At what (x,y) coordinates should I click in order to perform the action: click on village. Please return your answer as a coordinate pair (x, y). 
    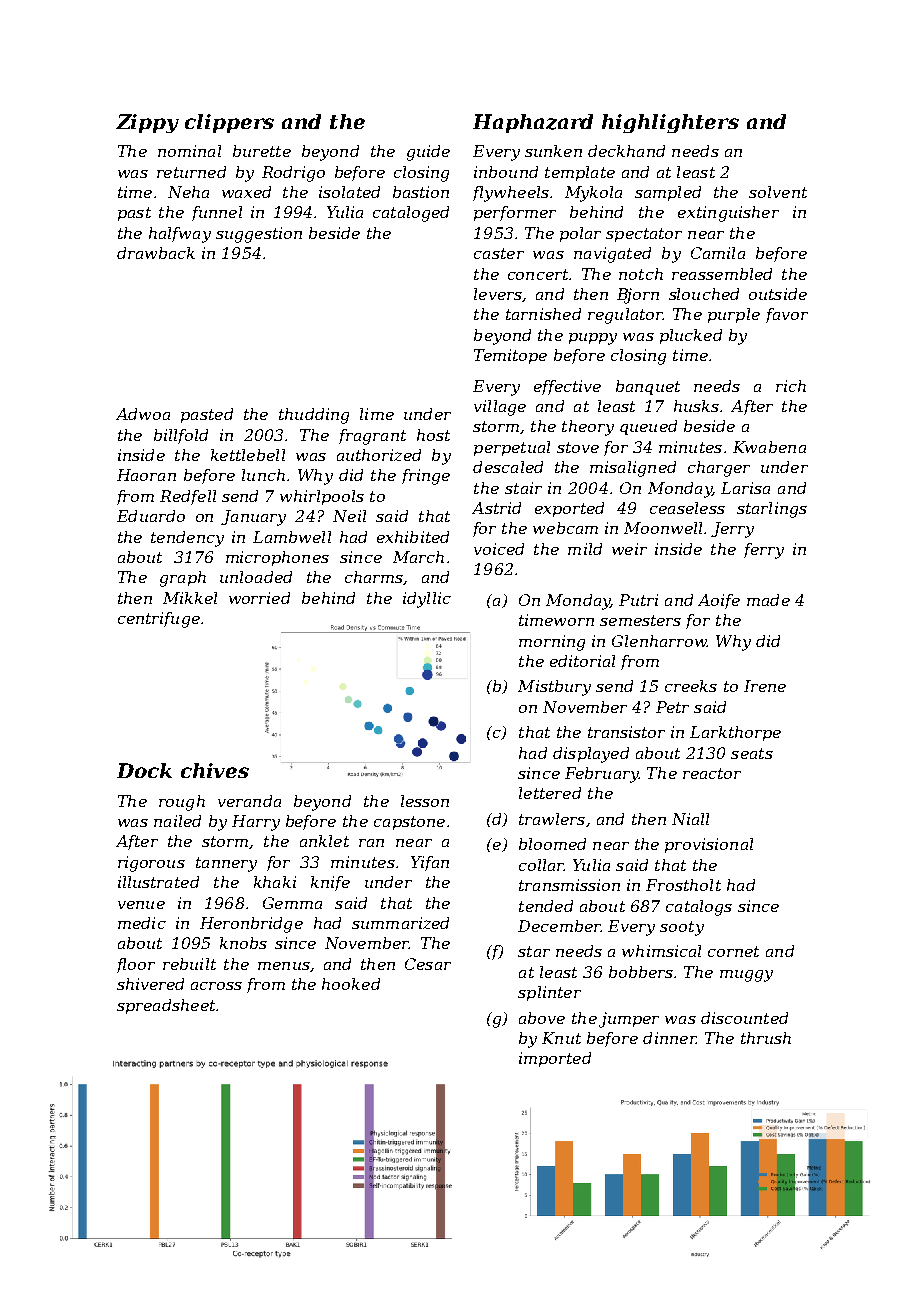
    Looking at the image, I should click on (500, 408).
